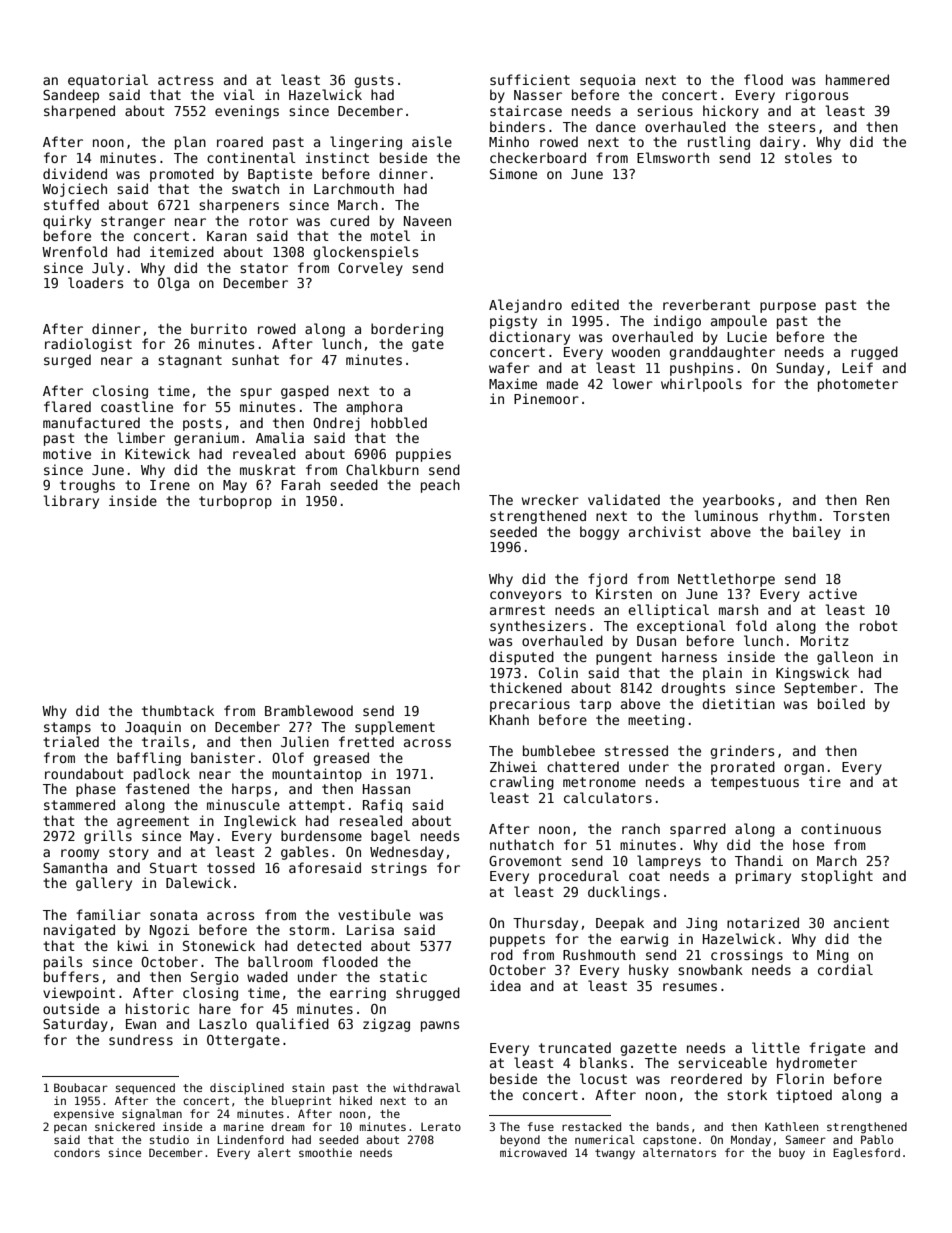 This screenshot has height=1233, width=952. I want to click on Leif, so click(857, 367).
